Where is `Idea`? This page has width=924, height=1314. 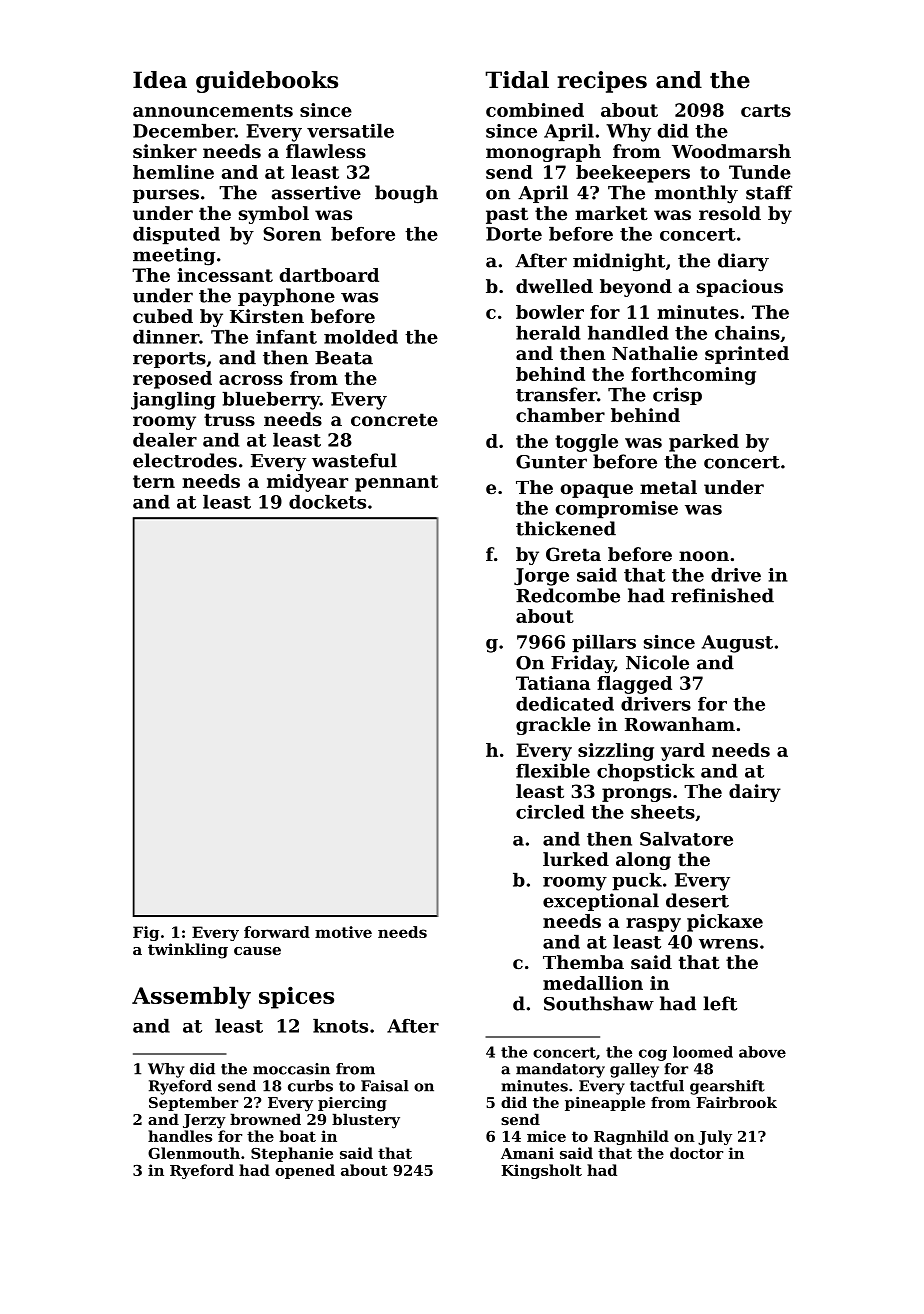 Idea is located at coordinates (160, 80).
